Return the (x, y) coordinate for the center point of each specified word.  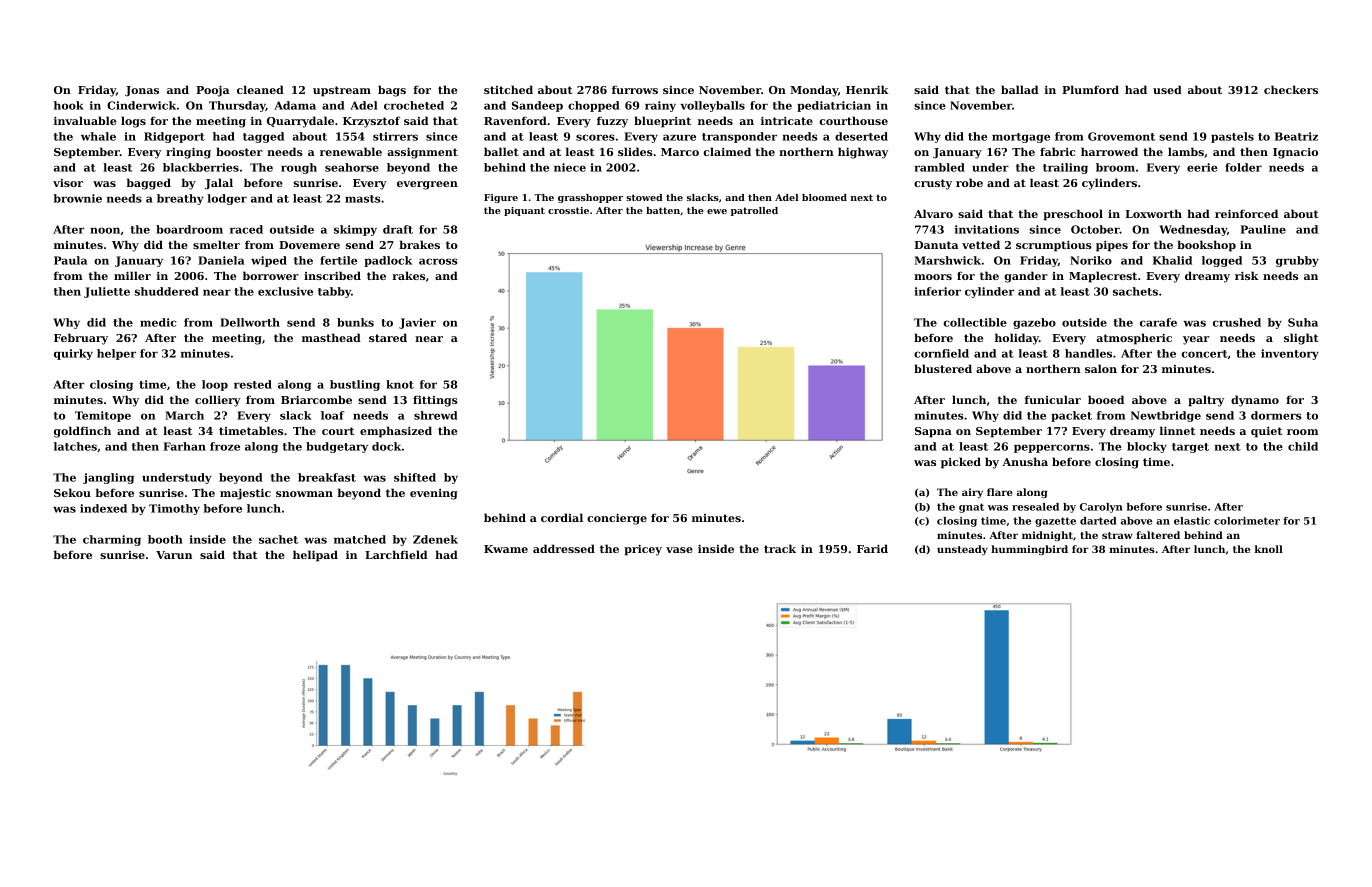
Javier (417, 323)
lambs (1186, 151)
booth (165, 539)
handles (1088, 353)
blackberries (201, 167)
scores (595, 137)
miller (132, 275)
